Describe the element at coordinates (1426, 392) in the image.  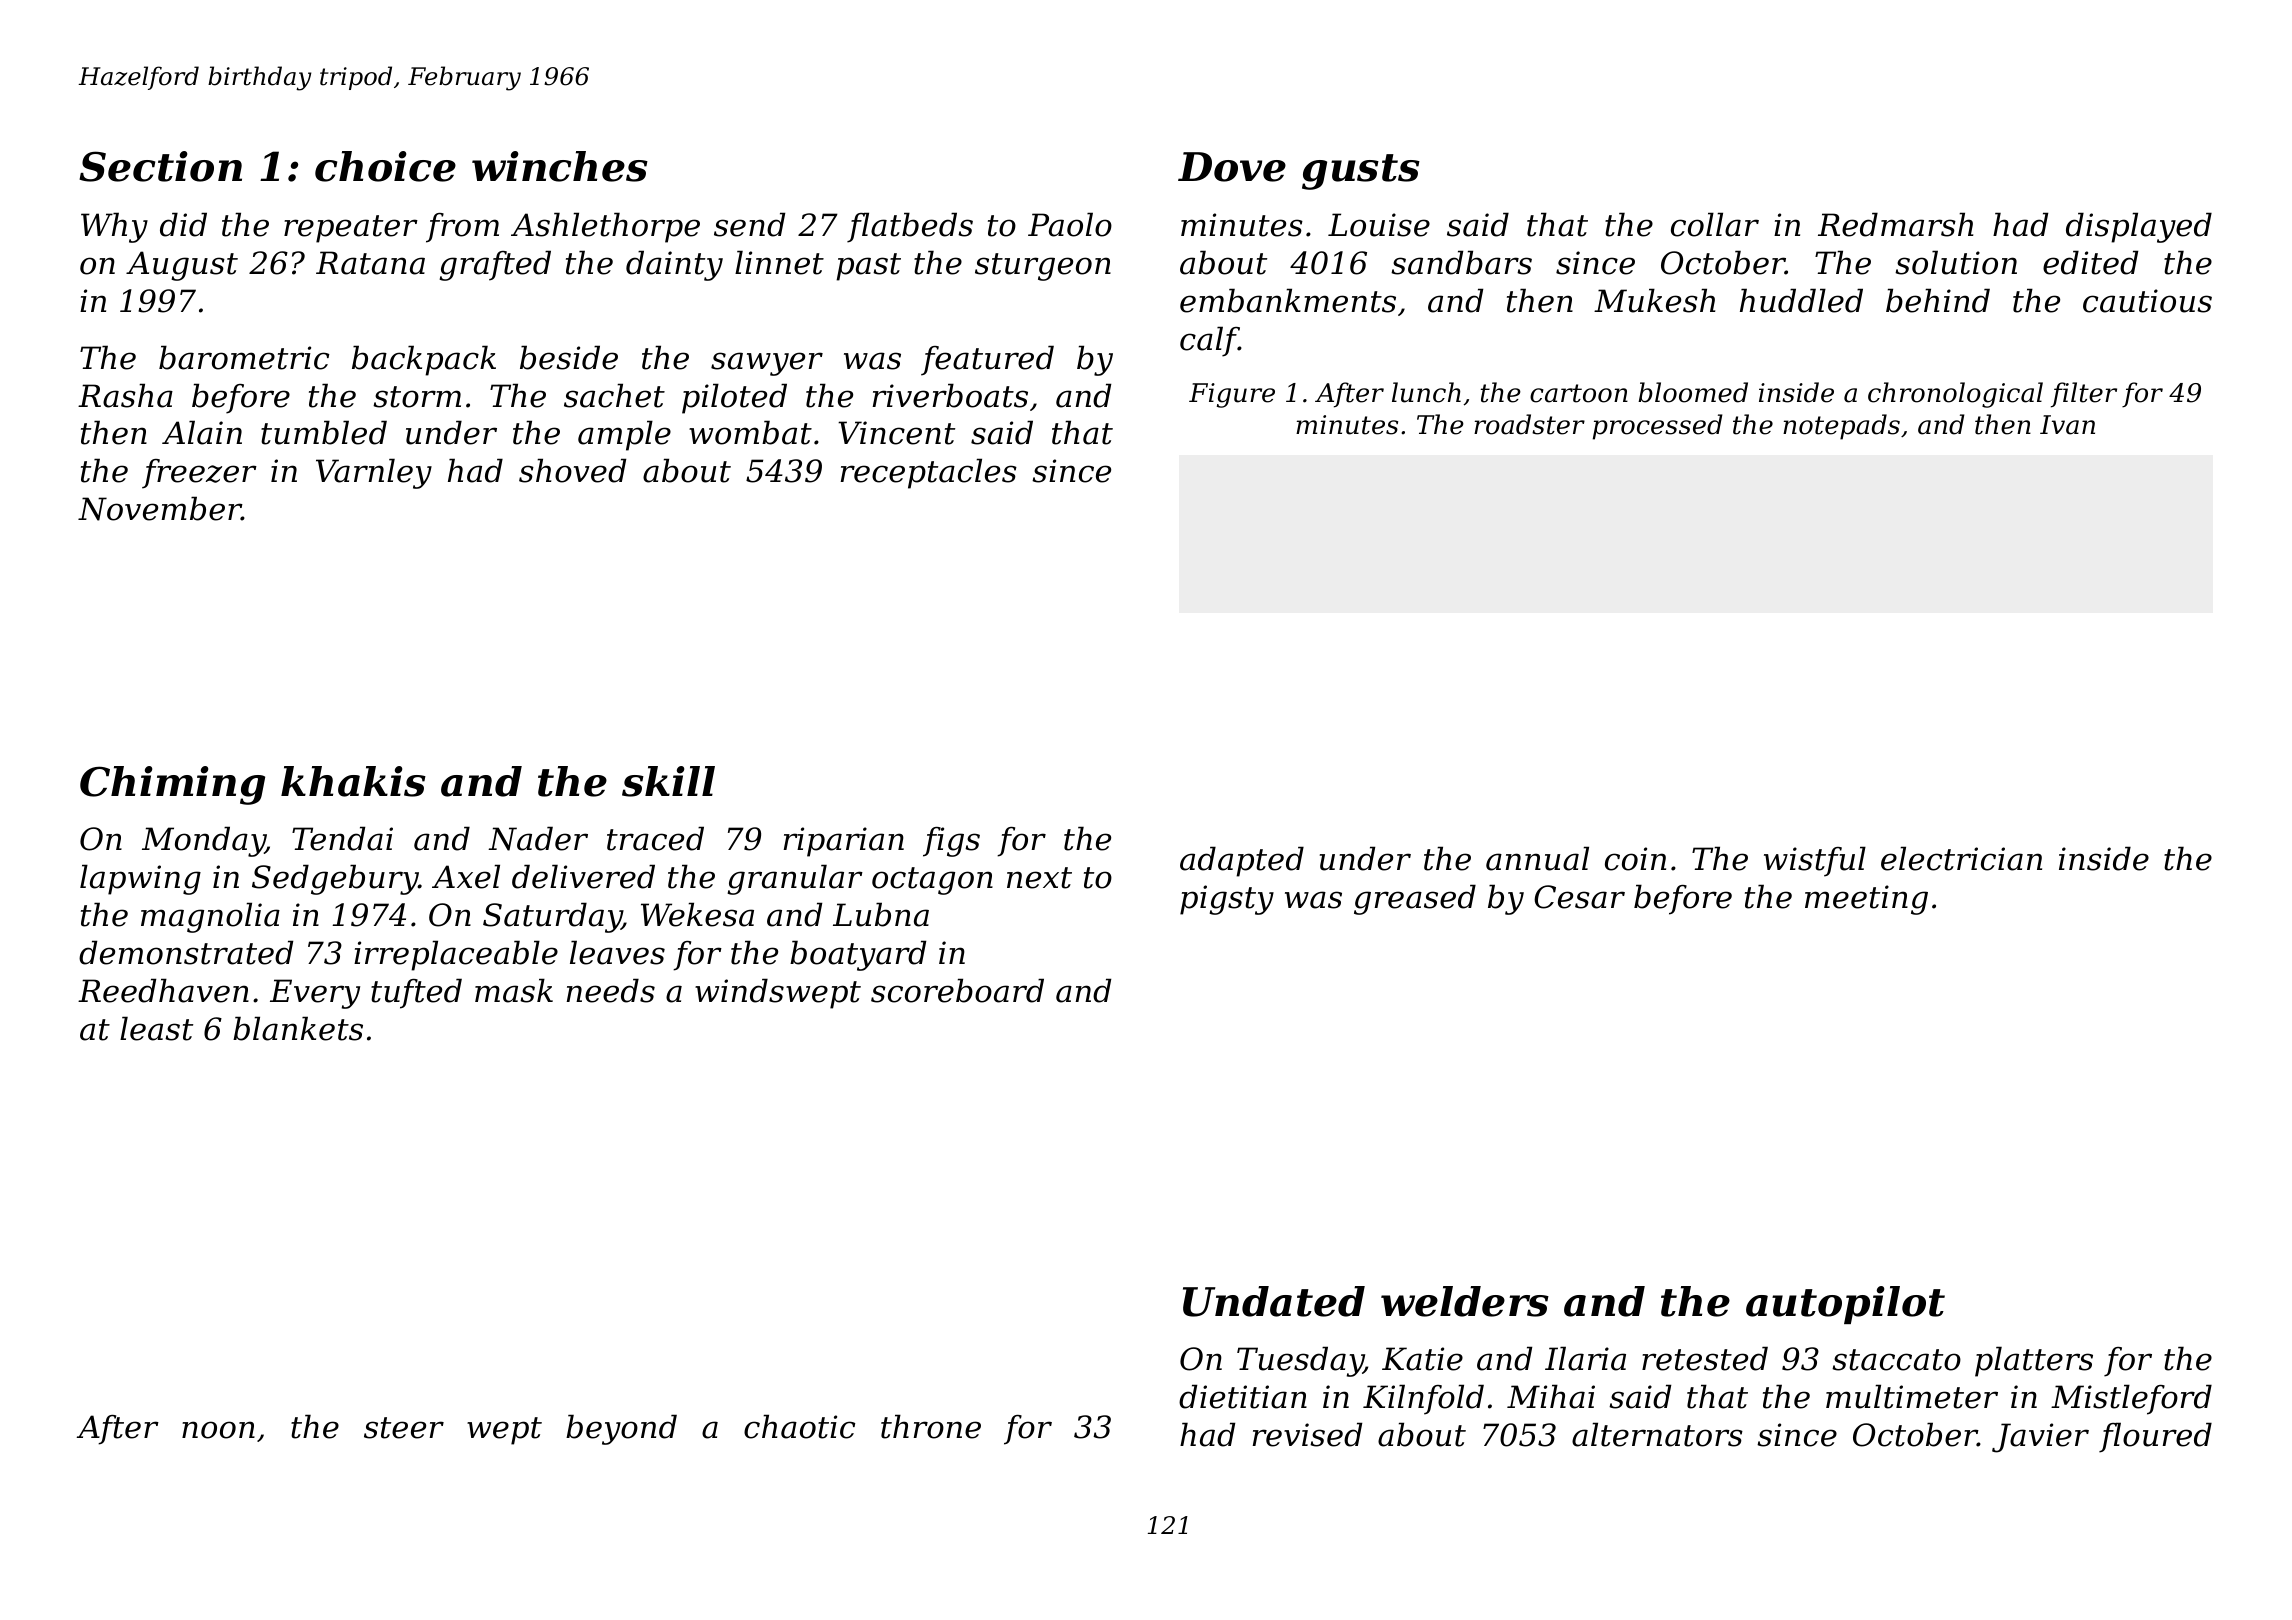
I see `lunch` at that location.
